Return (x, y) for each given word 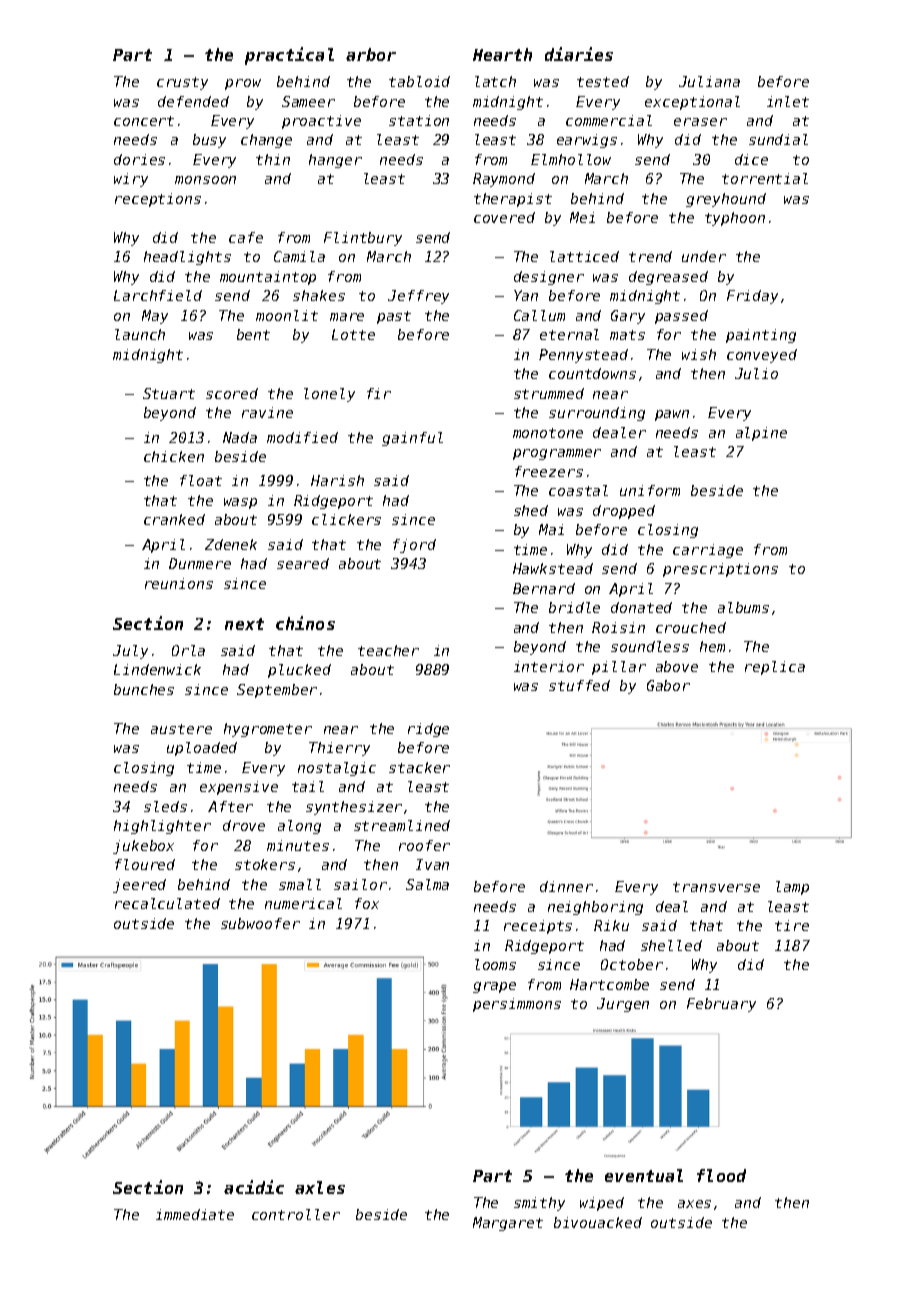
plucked (299, 671)
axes (694, 1204)
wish (699, 354)
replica (775, 668)
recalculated (167, 903)
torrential (765, 178)
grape (494, 987)
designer (549, 278)
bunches (144, 689)
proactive (321, 122)
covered (504, 217)
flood (721, 1175)
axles (320, 1187)
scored (232, 393)
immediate (195, 1214)
